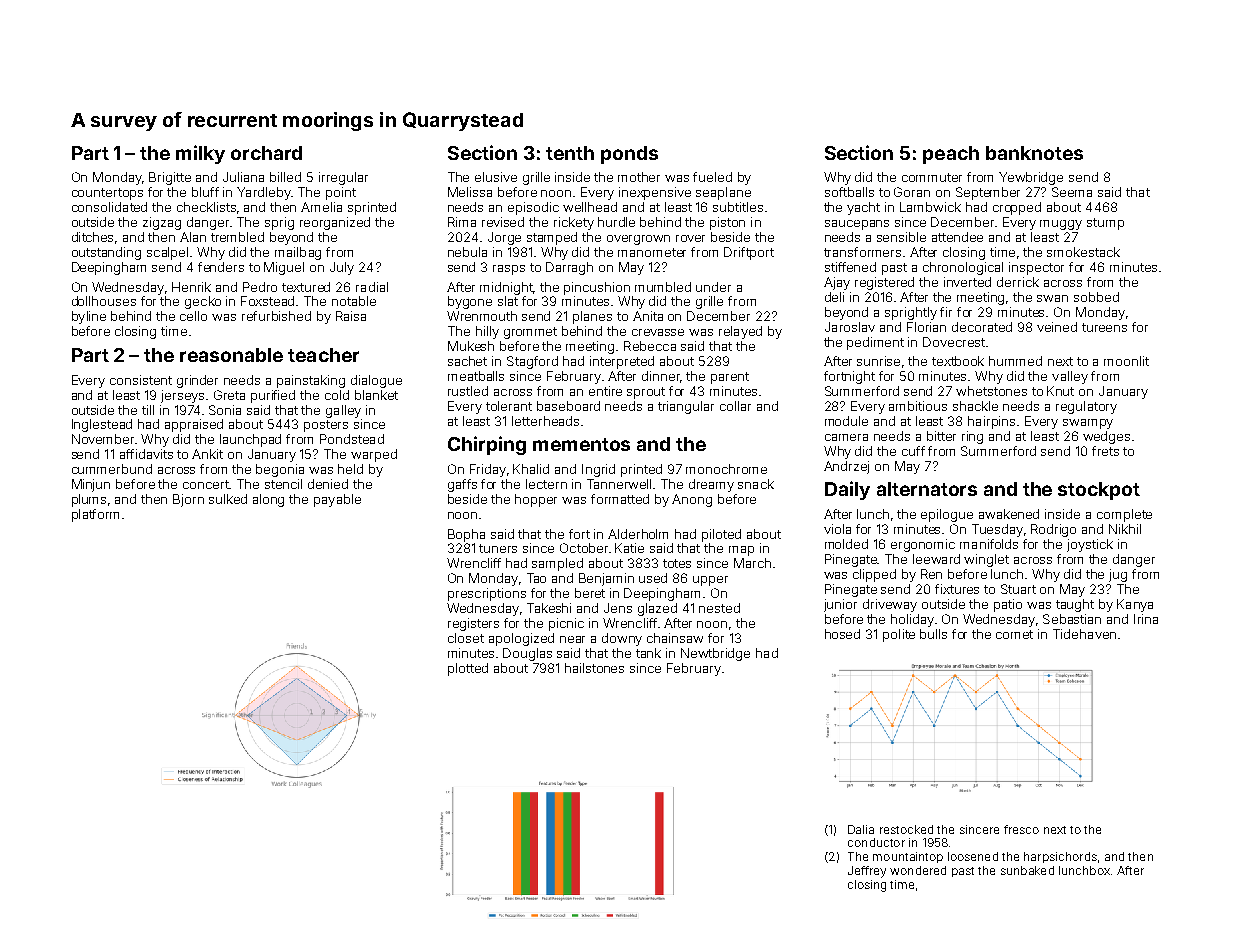  What do you see at coordinates (1104, 327) in the screenshot?
I see `tureens` at bounding box center [1104, 327].
